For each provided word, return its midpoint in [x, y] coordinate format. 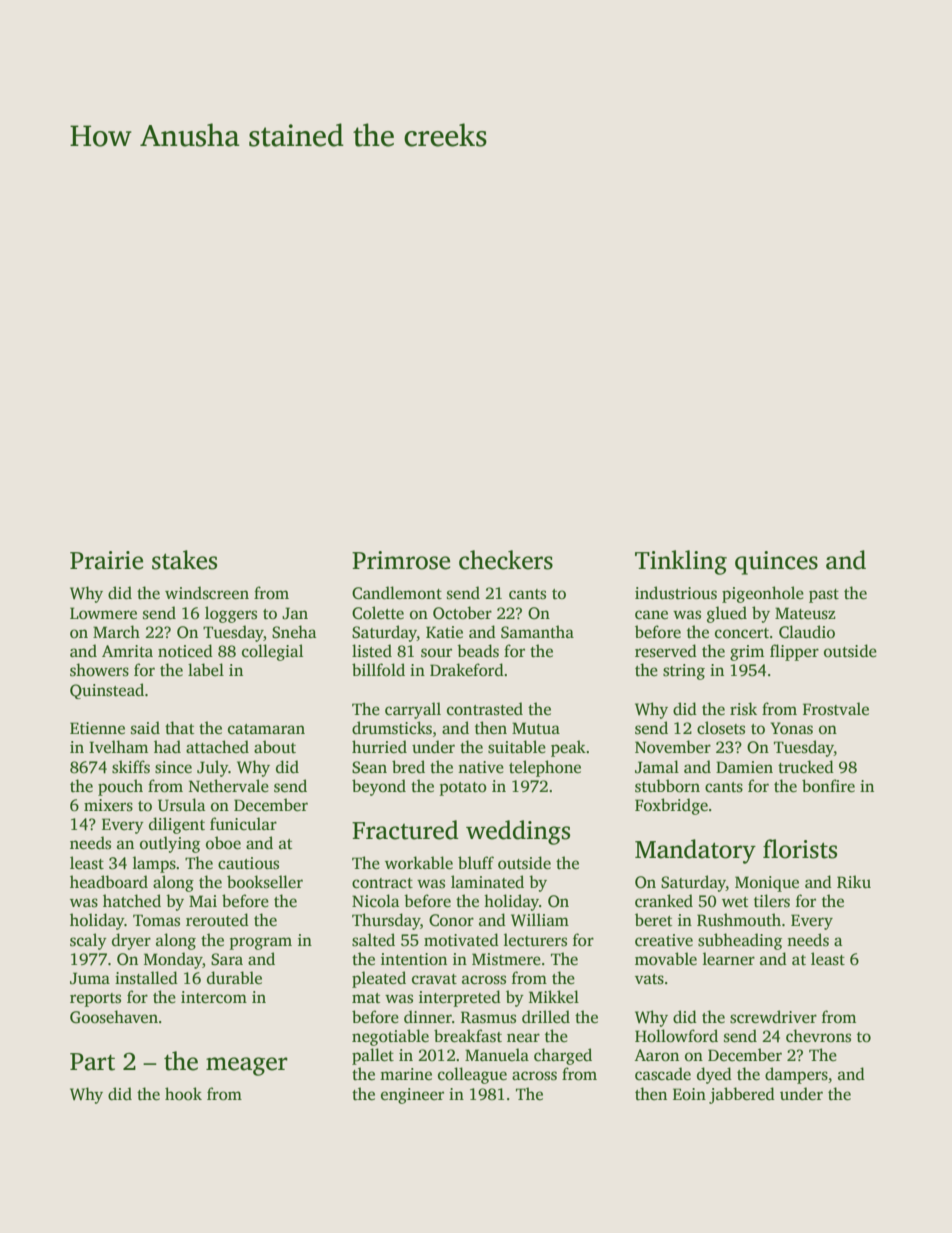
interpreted [460, 998]
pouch [120, 787]
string [684, 672]
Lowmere [103, 613]
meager [247, 1066]
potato [463, 789]
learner [729, 959]
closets [721, 728]
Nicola [375, 901]
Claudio [807, 632]
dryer [131, 941]
